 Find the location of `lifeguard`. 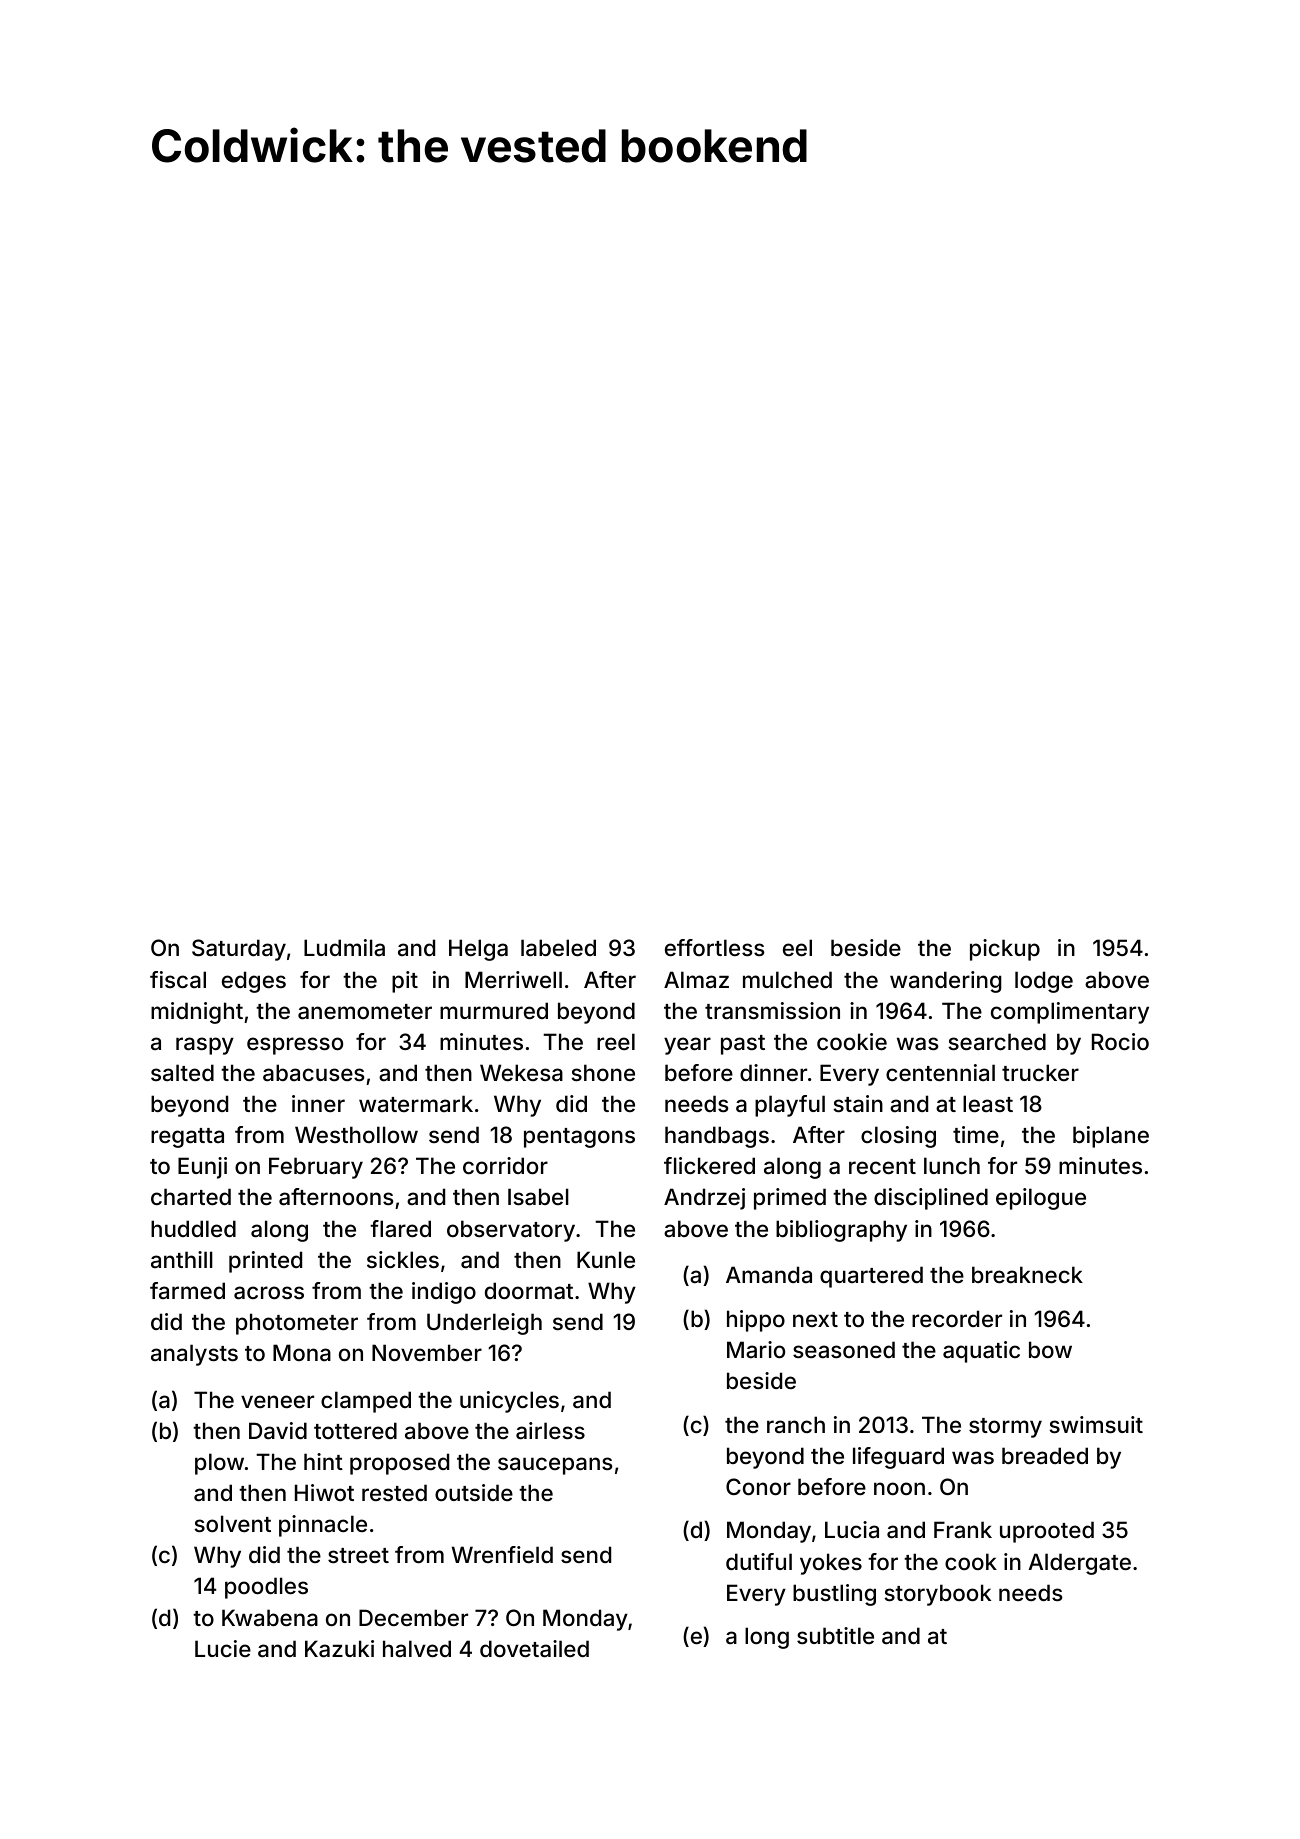

lifeguard is located at coordinates (898, 1458).
